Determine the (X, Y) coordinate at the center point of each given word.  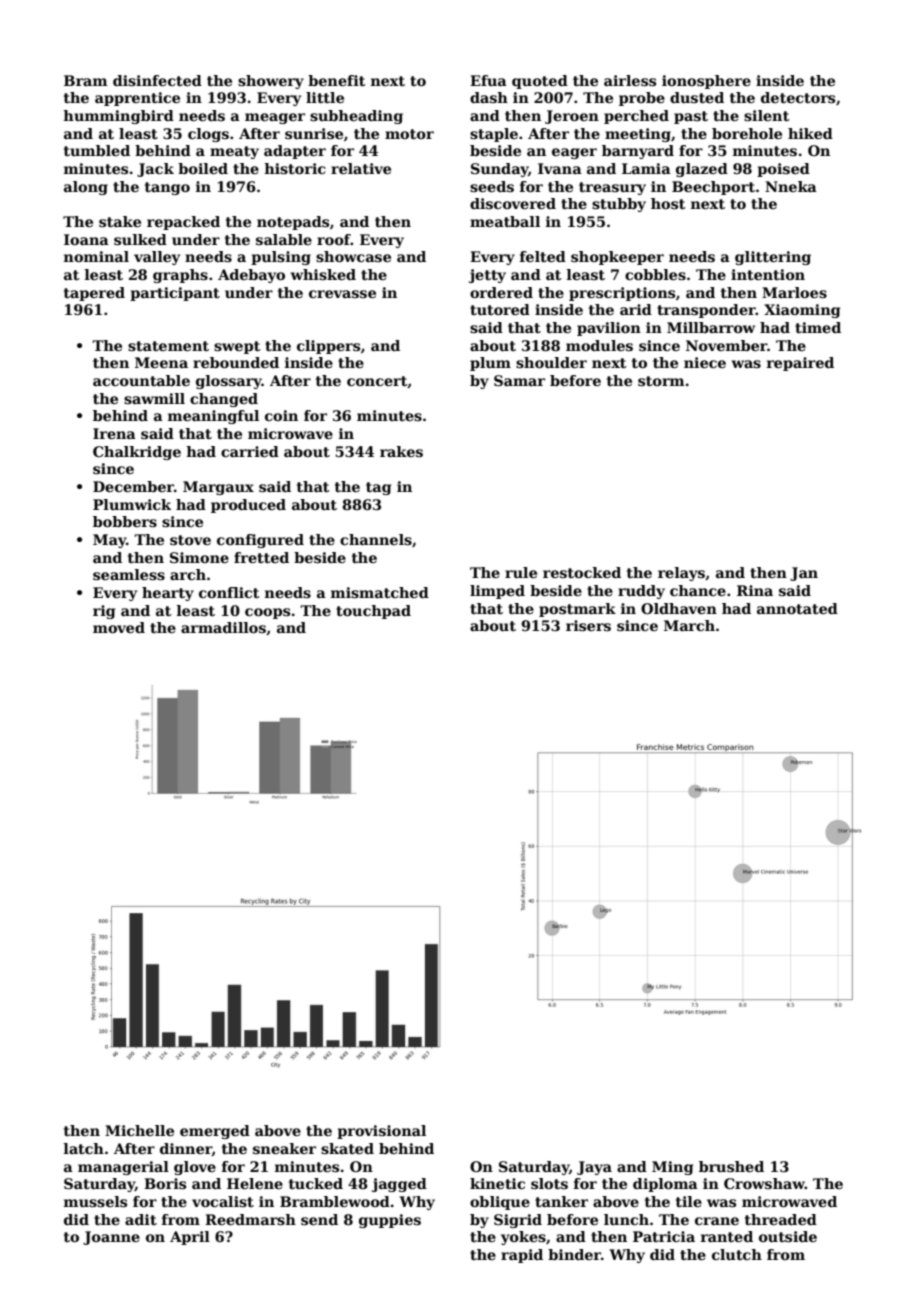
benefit (336, 80)
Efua (488, 80)
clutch (737, 1254)
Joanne (111, 1238)
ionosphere (706, 82)
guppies (390, 1221)
